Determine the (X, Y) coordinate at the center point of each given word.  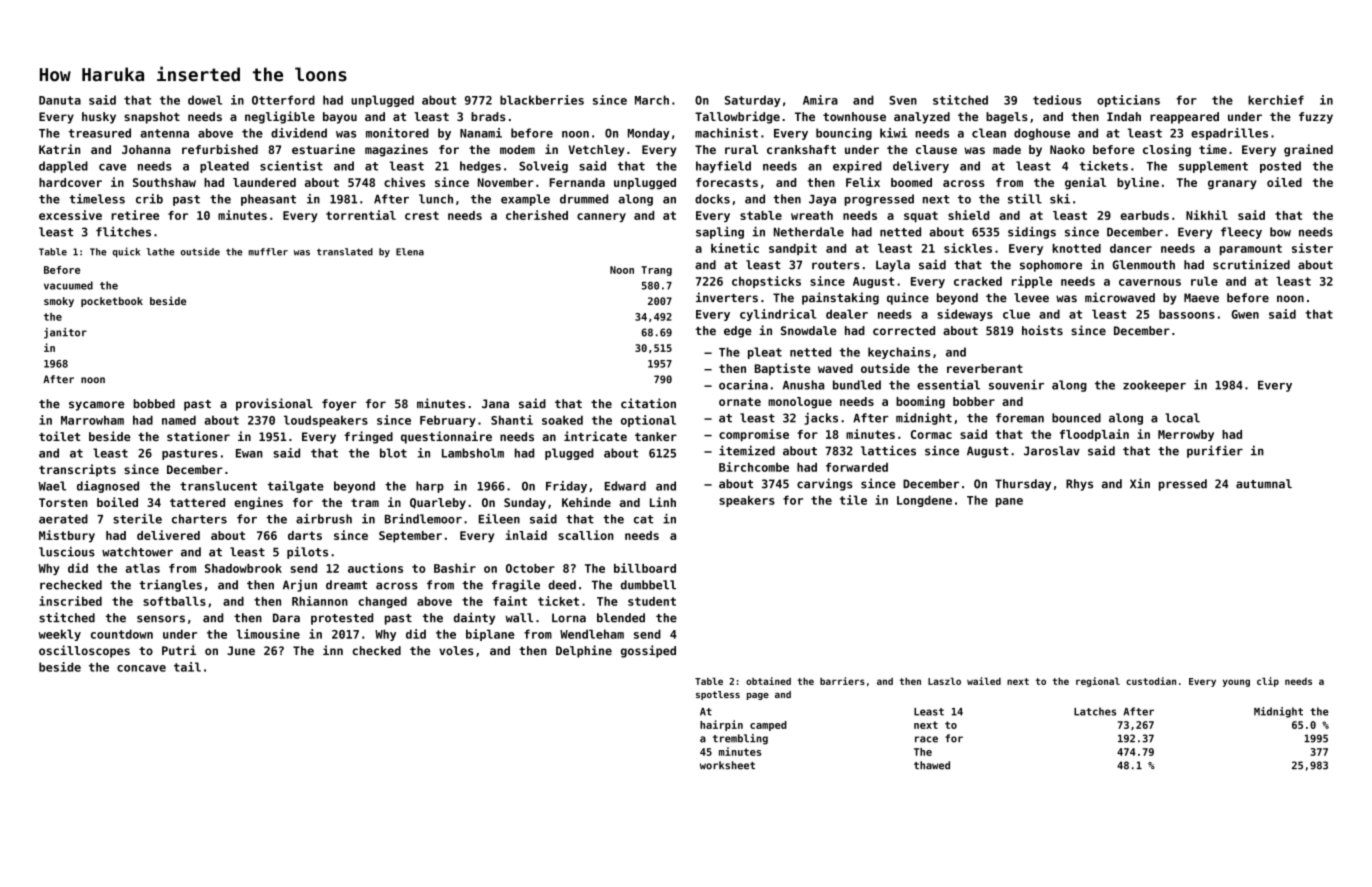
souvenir (1016, 385)
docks (712, 199)
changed (382, 602)
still (1025, 199)
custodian (1151, 681)
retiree (135, 215)
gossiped (648, 651)
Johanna (146, 149)
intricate (595, 436)
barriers (842, 681)
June (241, 650)
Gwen (1245, 314)
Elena (410, 252)
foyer (339, 405)
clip (1268, 682)
